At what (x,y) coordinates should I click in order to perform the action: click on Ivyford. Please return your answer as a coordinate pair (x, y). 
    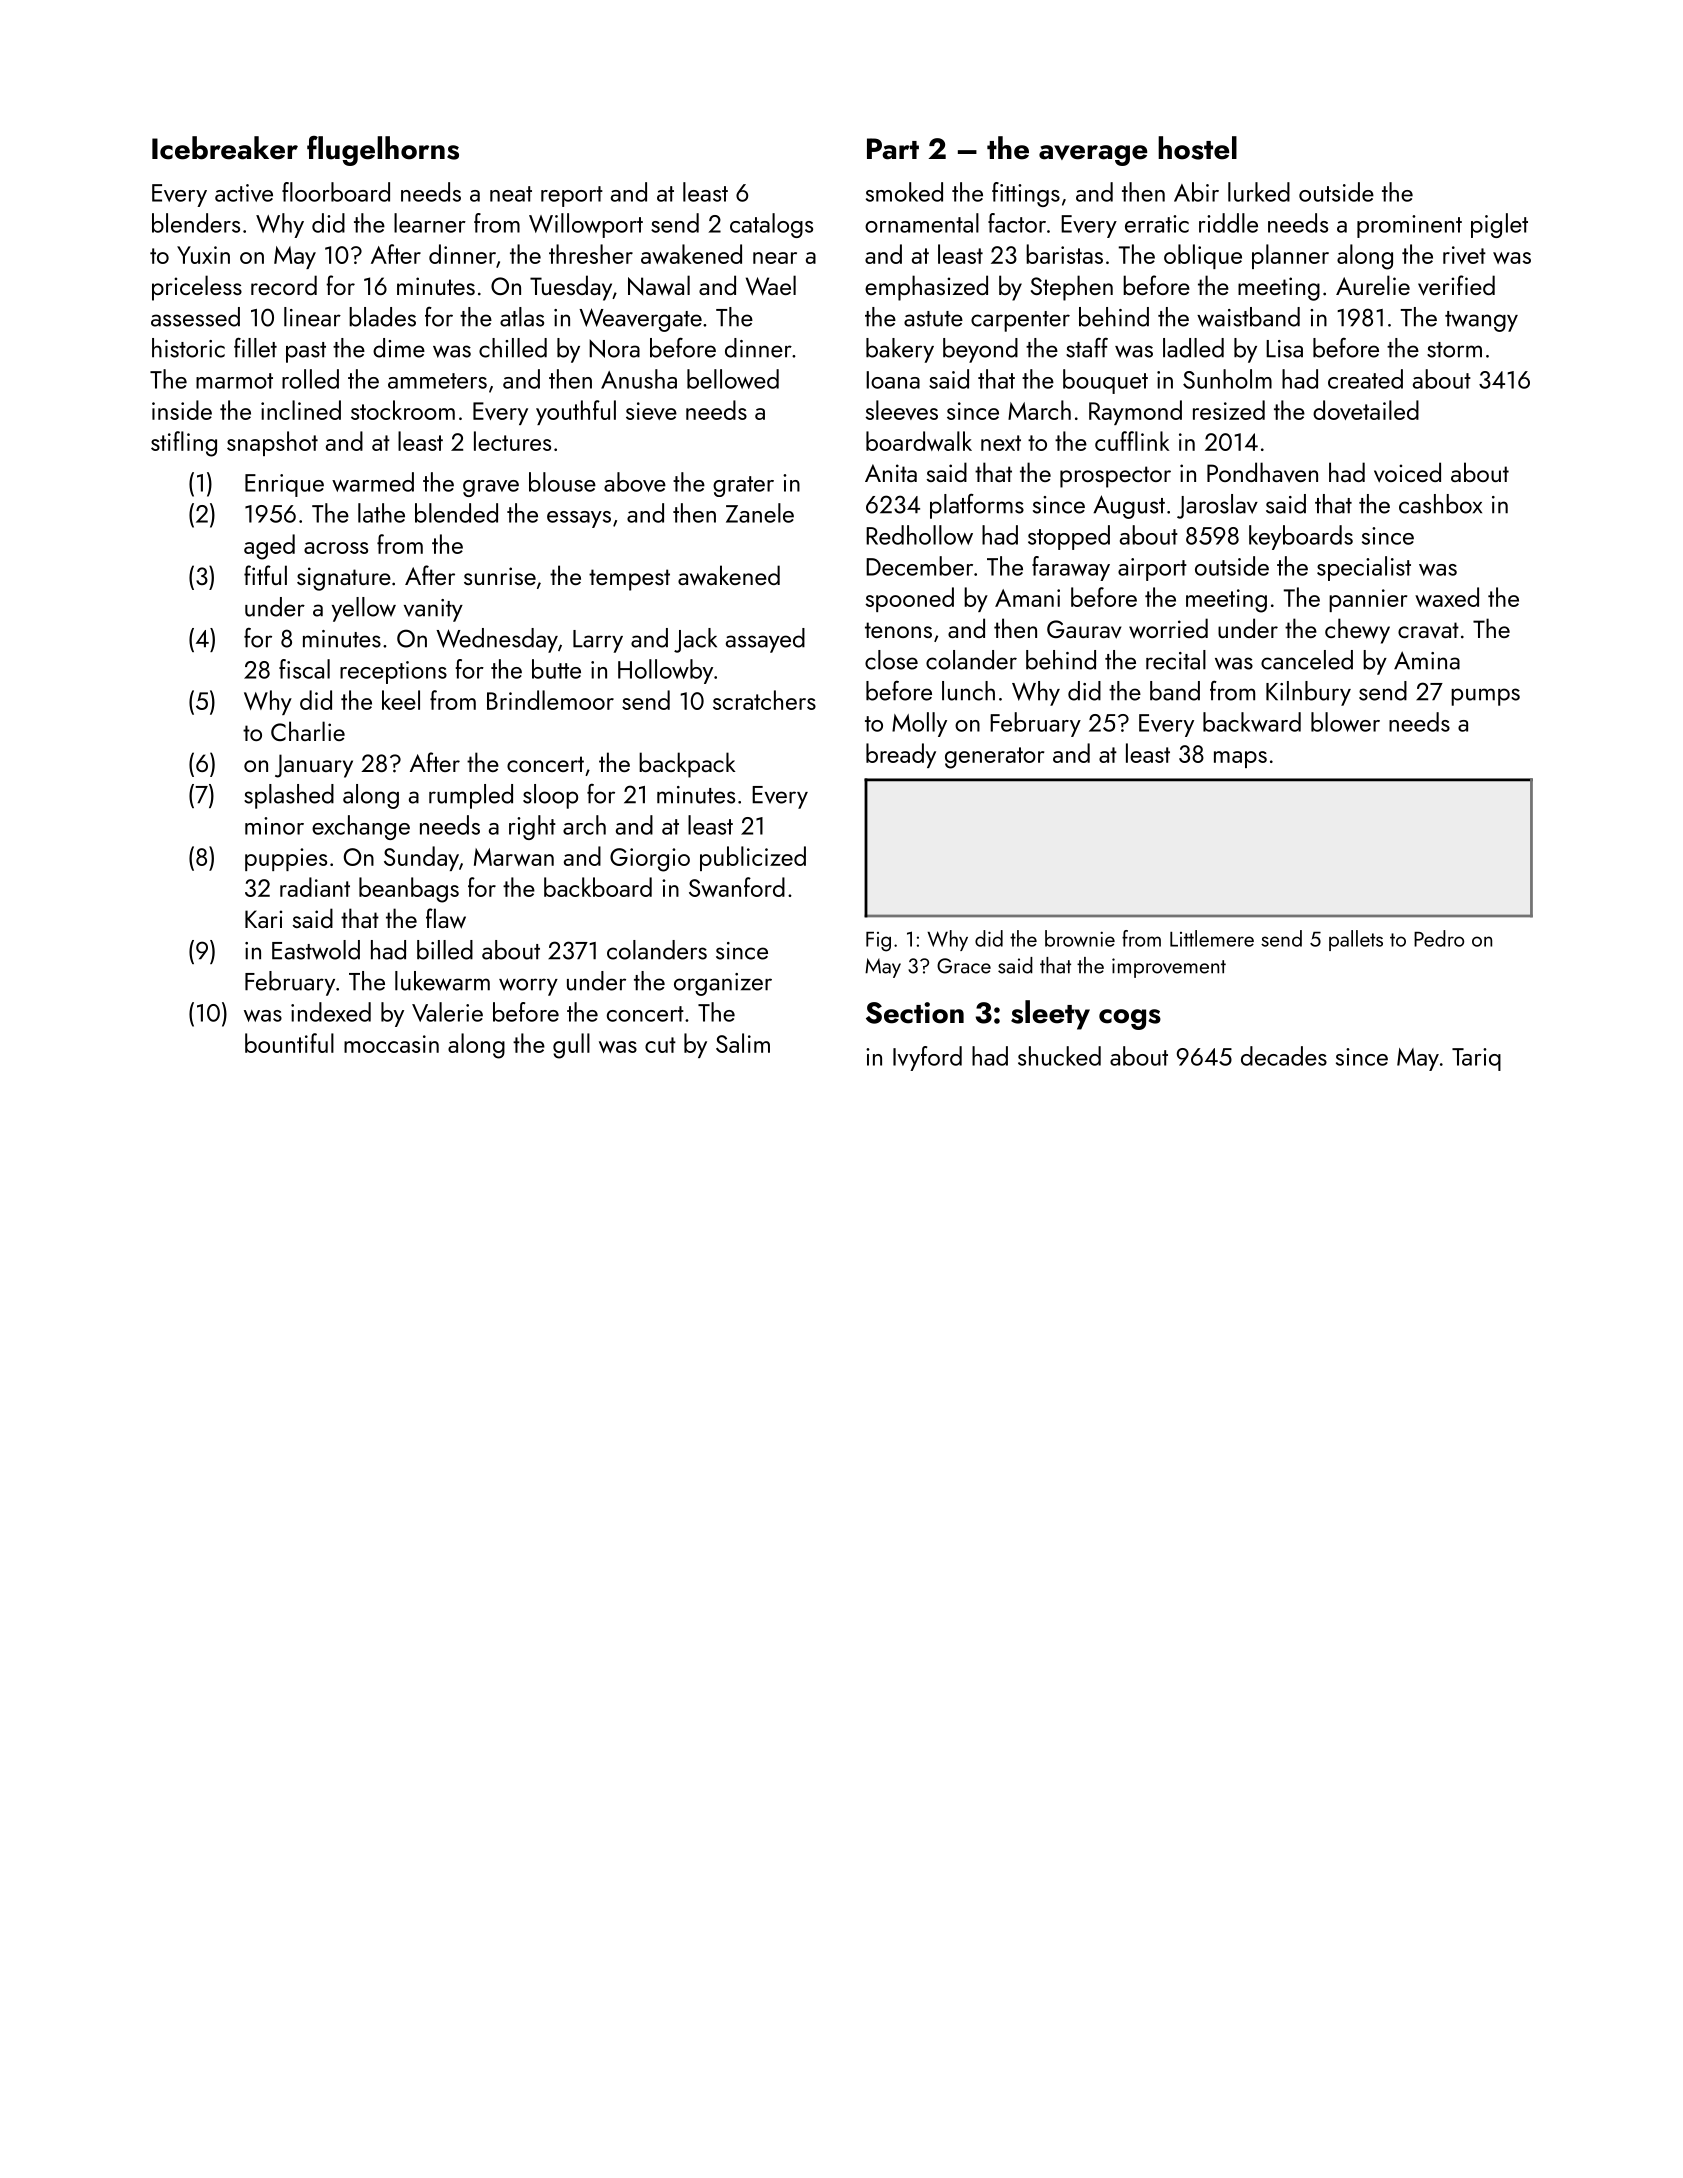
    Looking at the image, I should click on (927, 1058).
